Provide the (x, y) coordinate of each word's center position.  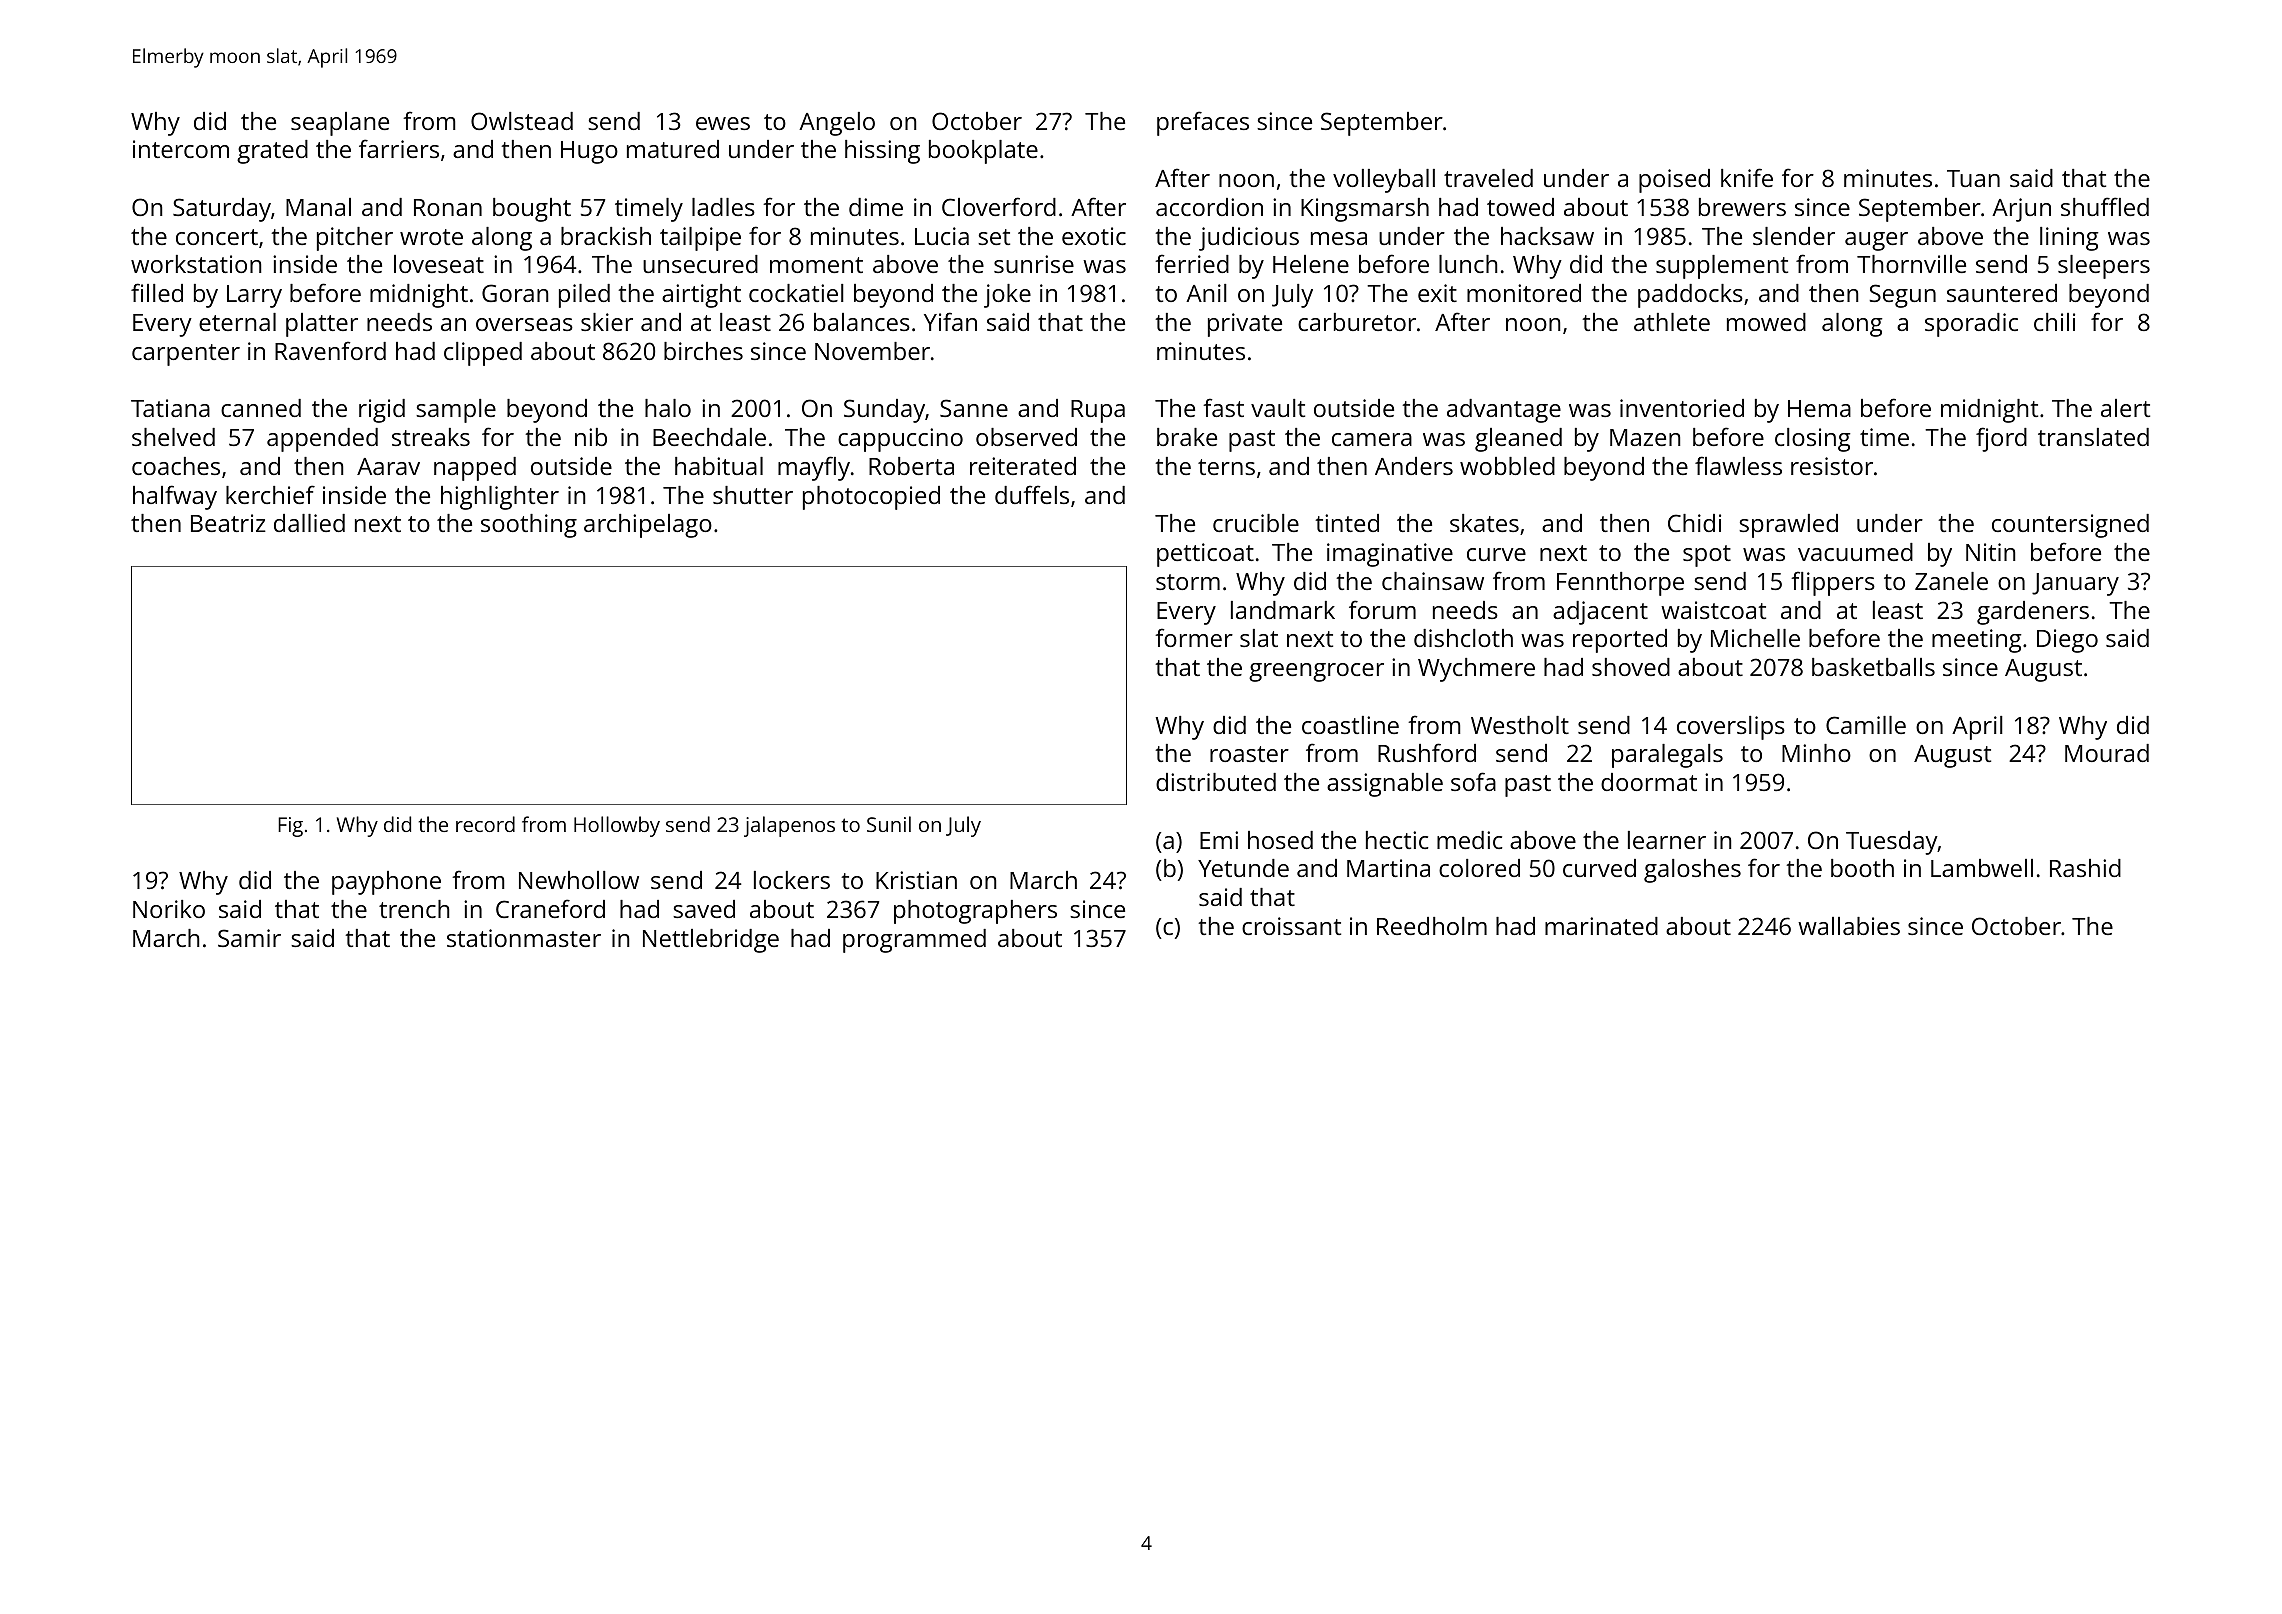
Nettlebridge (711, 941)
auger (1876, 241)
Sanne (974, 408)
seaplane (340, 124)
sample (456, 411)
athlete (1672, 322)
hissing (882, 152)
